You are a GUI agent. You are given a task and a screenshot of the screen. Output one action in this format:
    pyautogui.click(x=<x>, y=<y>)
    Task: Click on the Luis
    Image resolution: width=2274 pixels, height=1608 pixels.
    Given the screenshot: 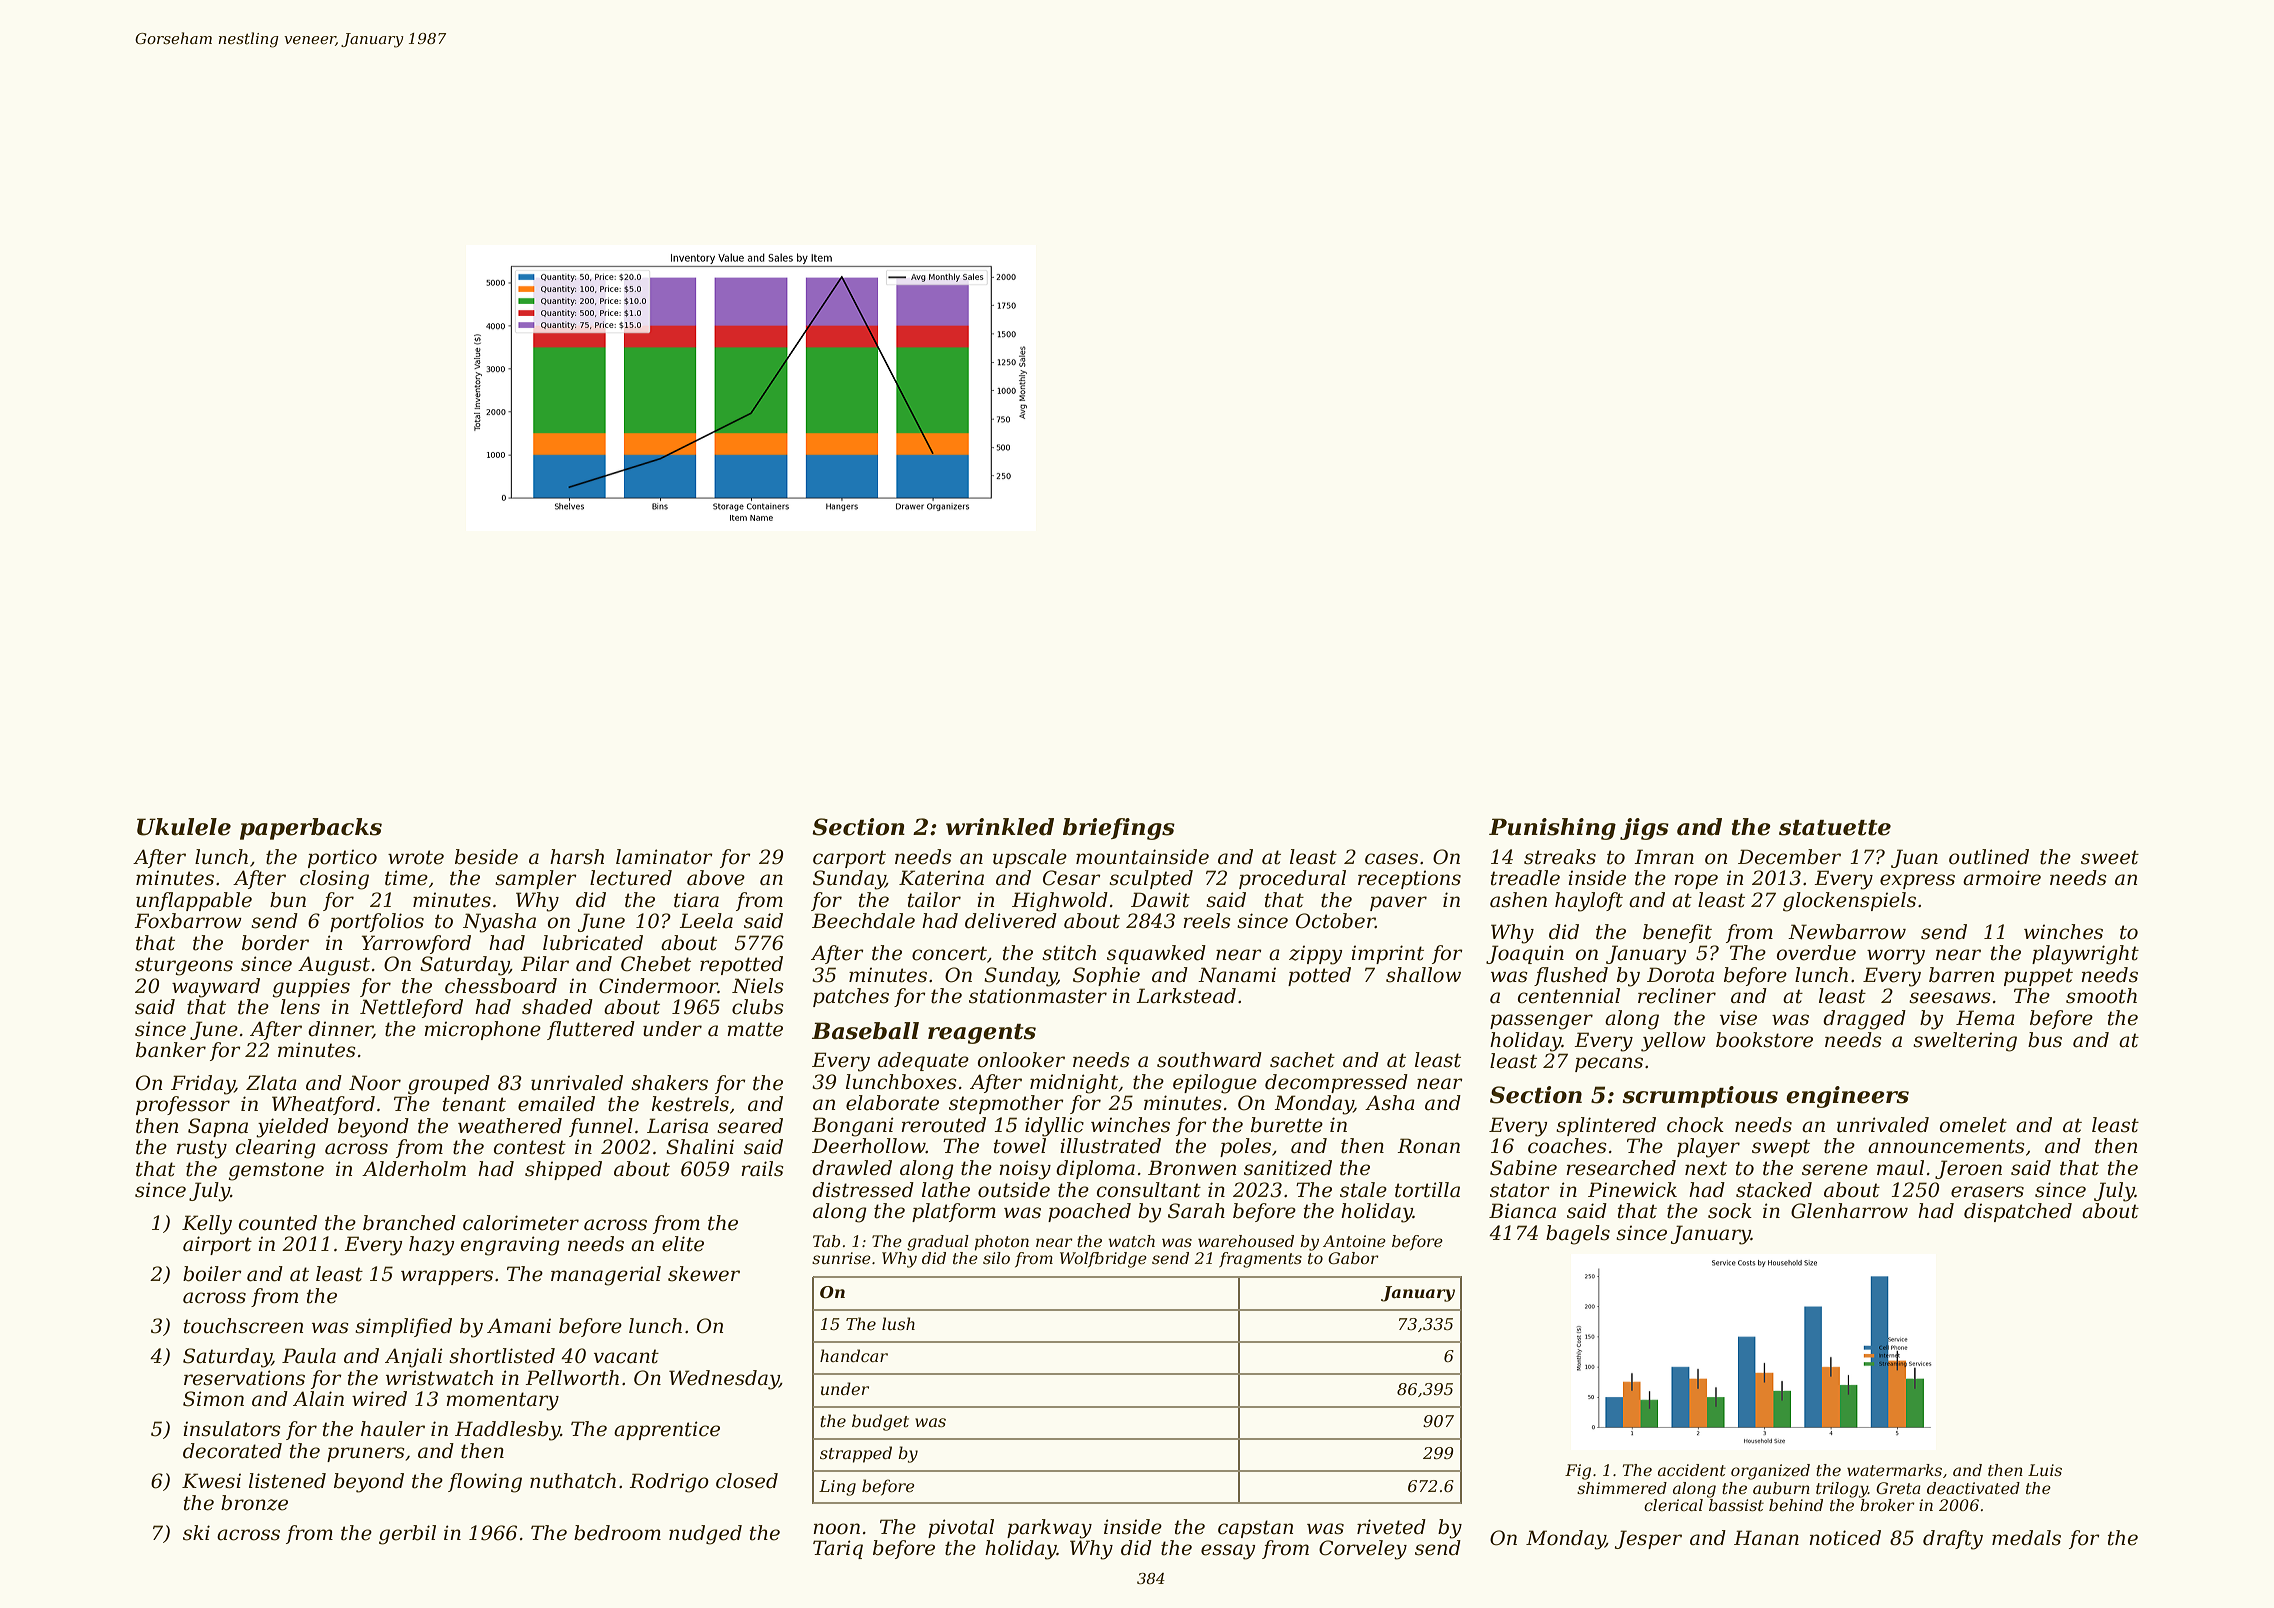 What is the action you would take?
    pyautogui.click(x=2045, y=1470)
